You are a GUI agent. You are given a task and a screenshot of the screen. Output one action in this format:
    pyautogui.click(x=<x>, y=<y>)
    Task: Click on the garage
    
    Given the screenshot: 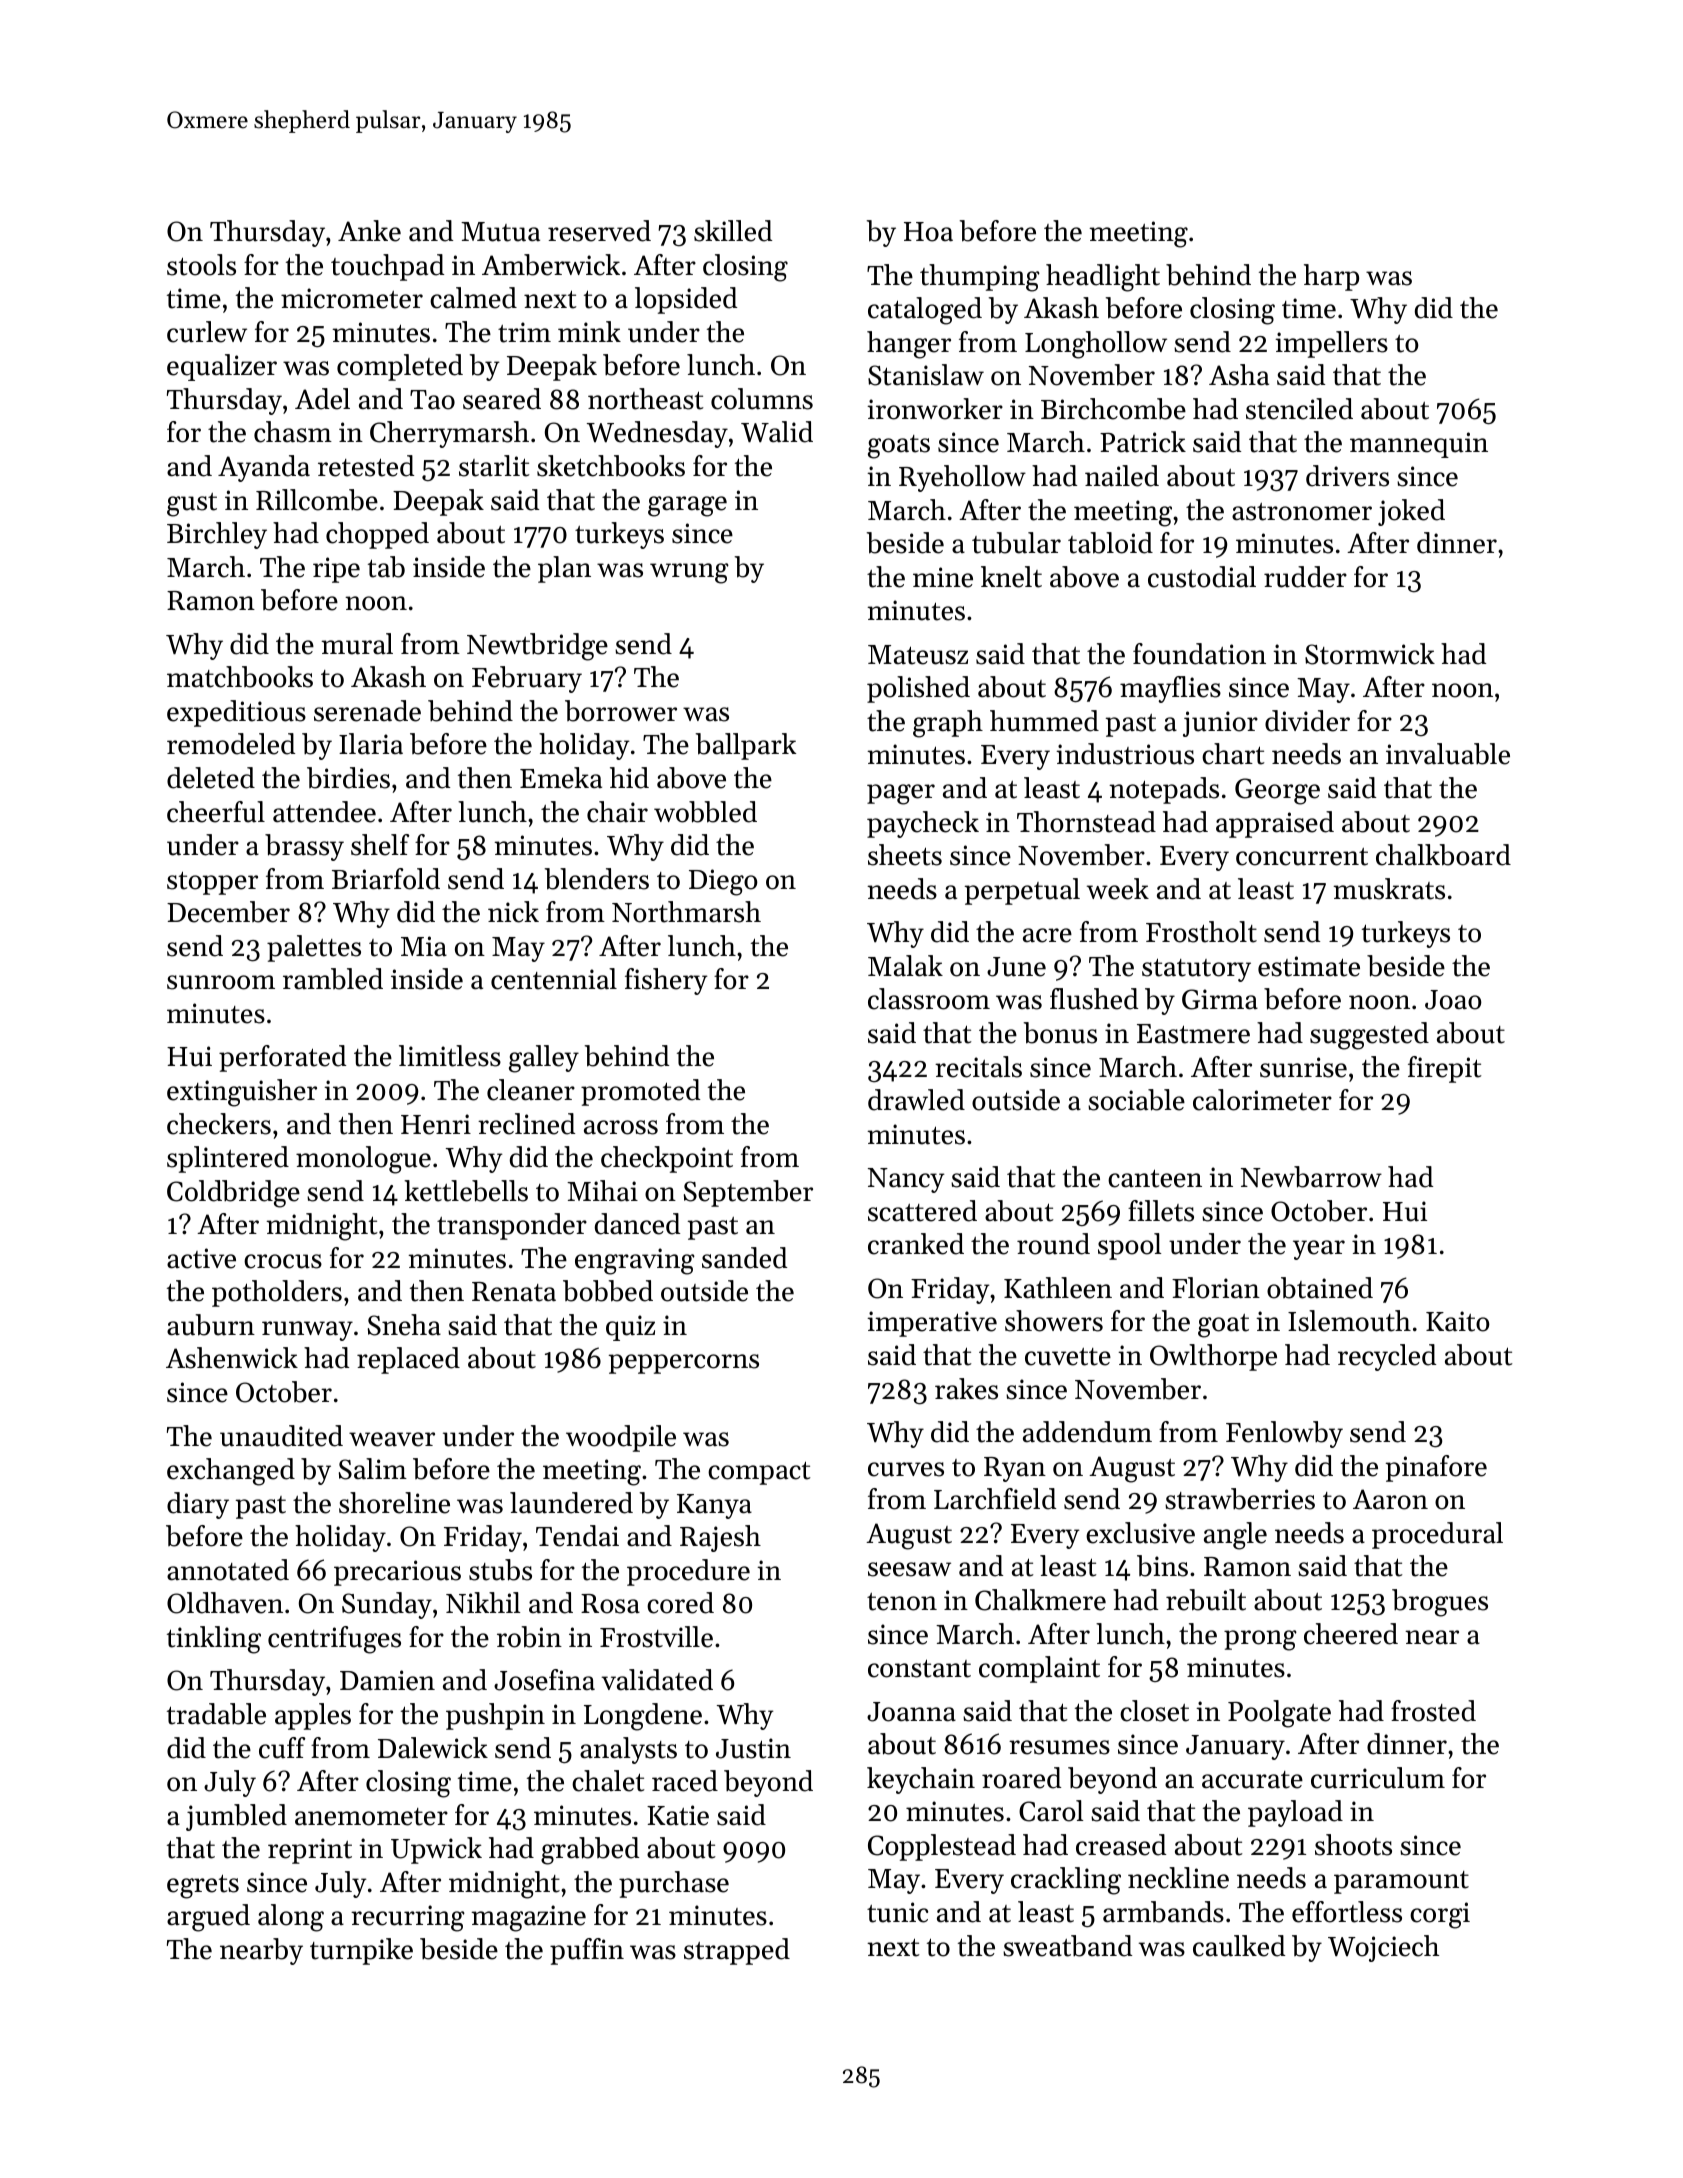 What is the action you would take?
    pyautogui.click(x=687, y=506)
